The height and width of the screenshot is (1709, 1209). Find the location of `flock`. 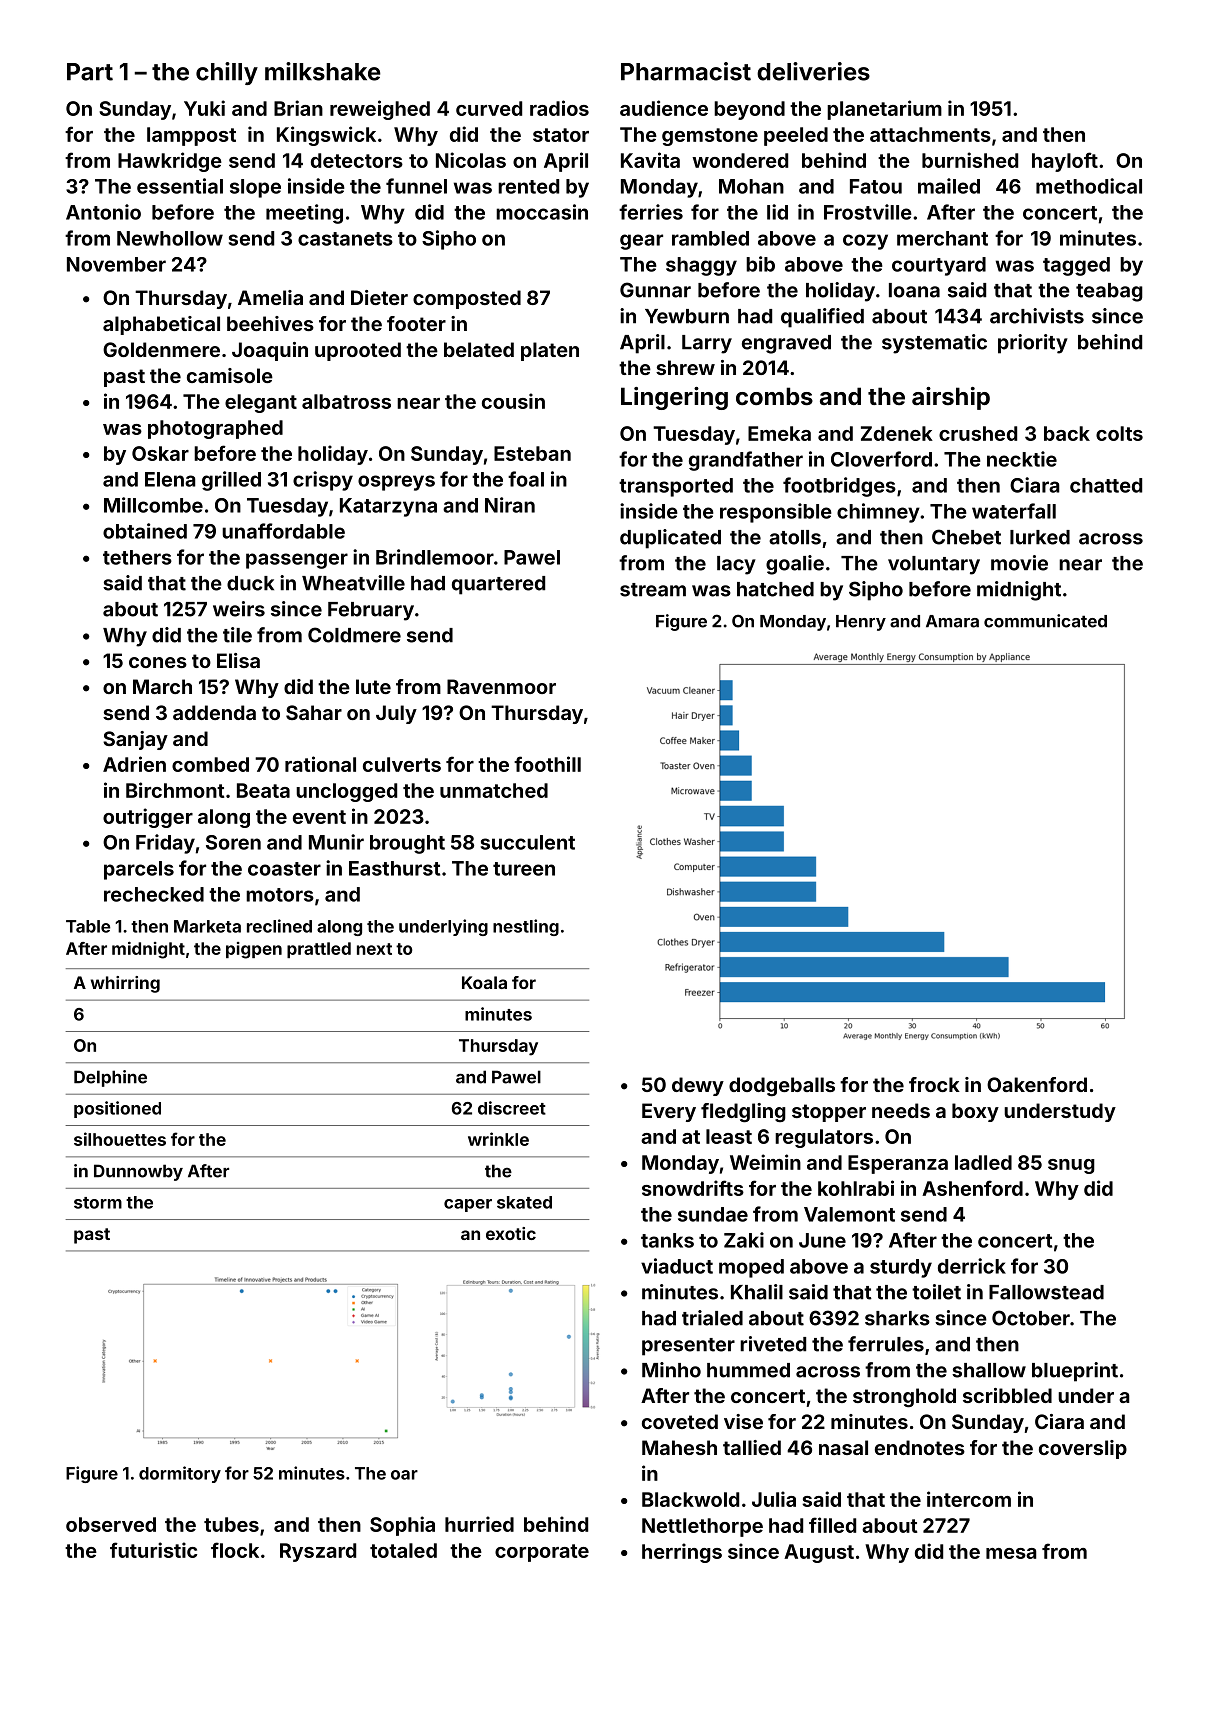

flock is located at coordinates (235, 1550).
